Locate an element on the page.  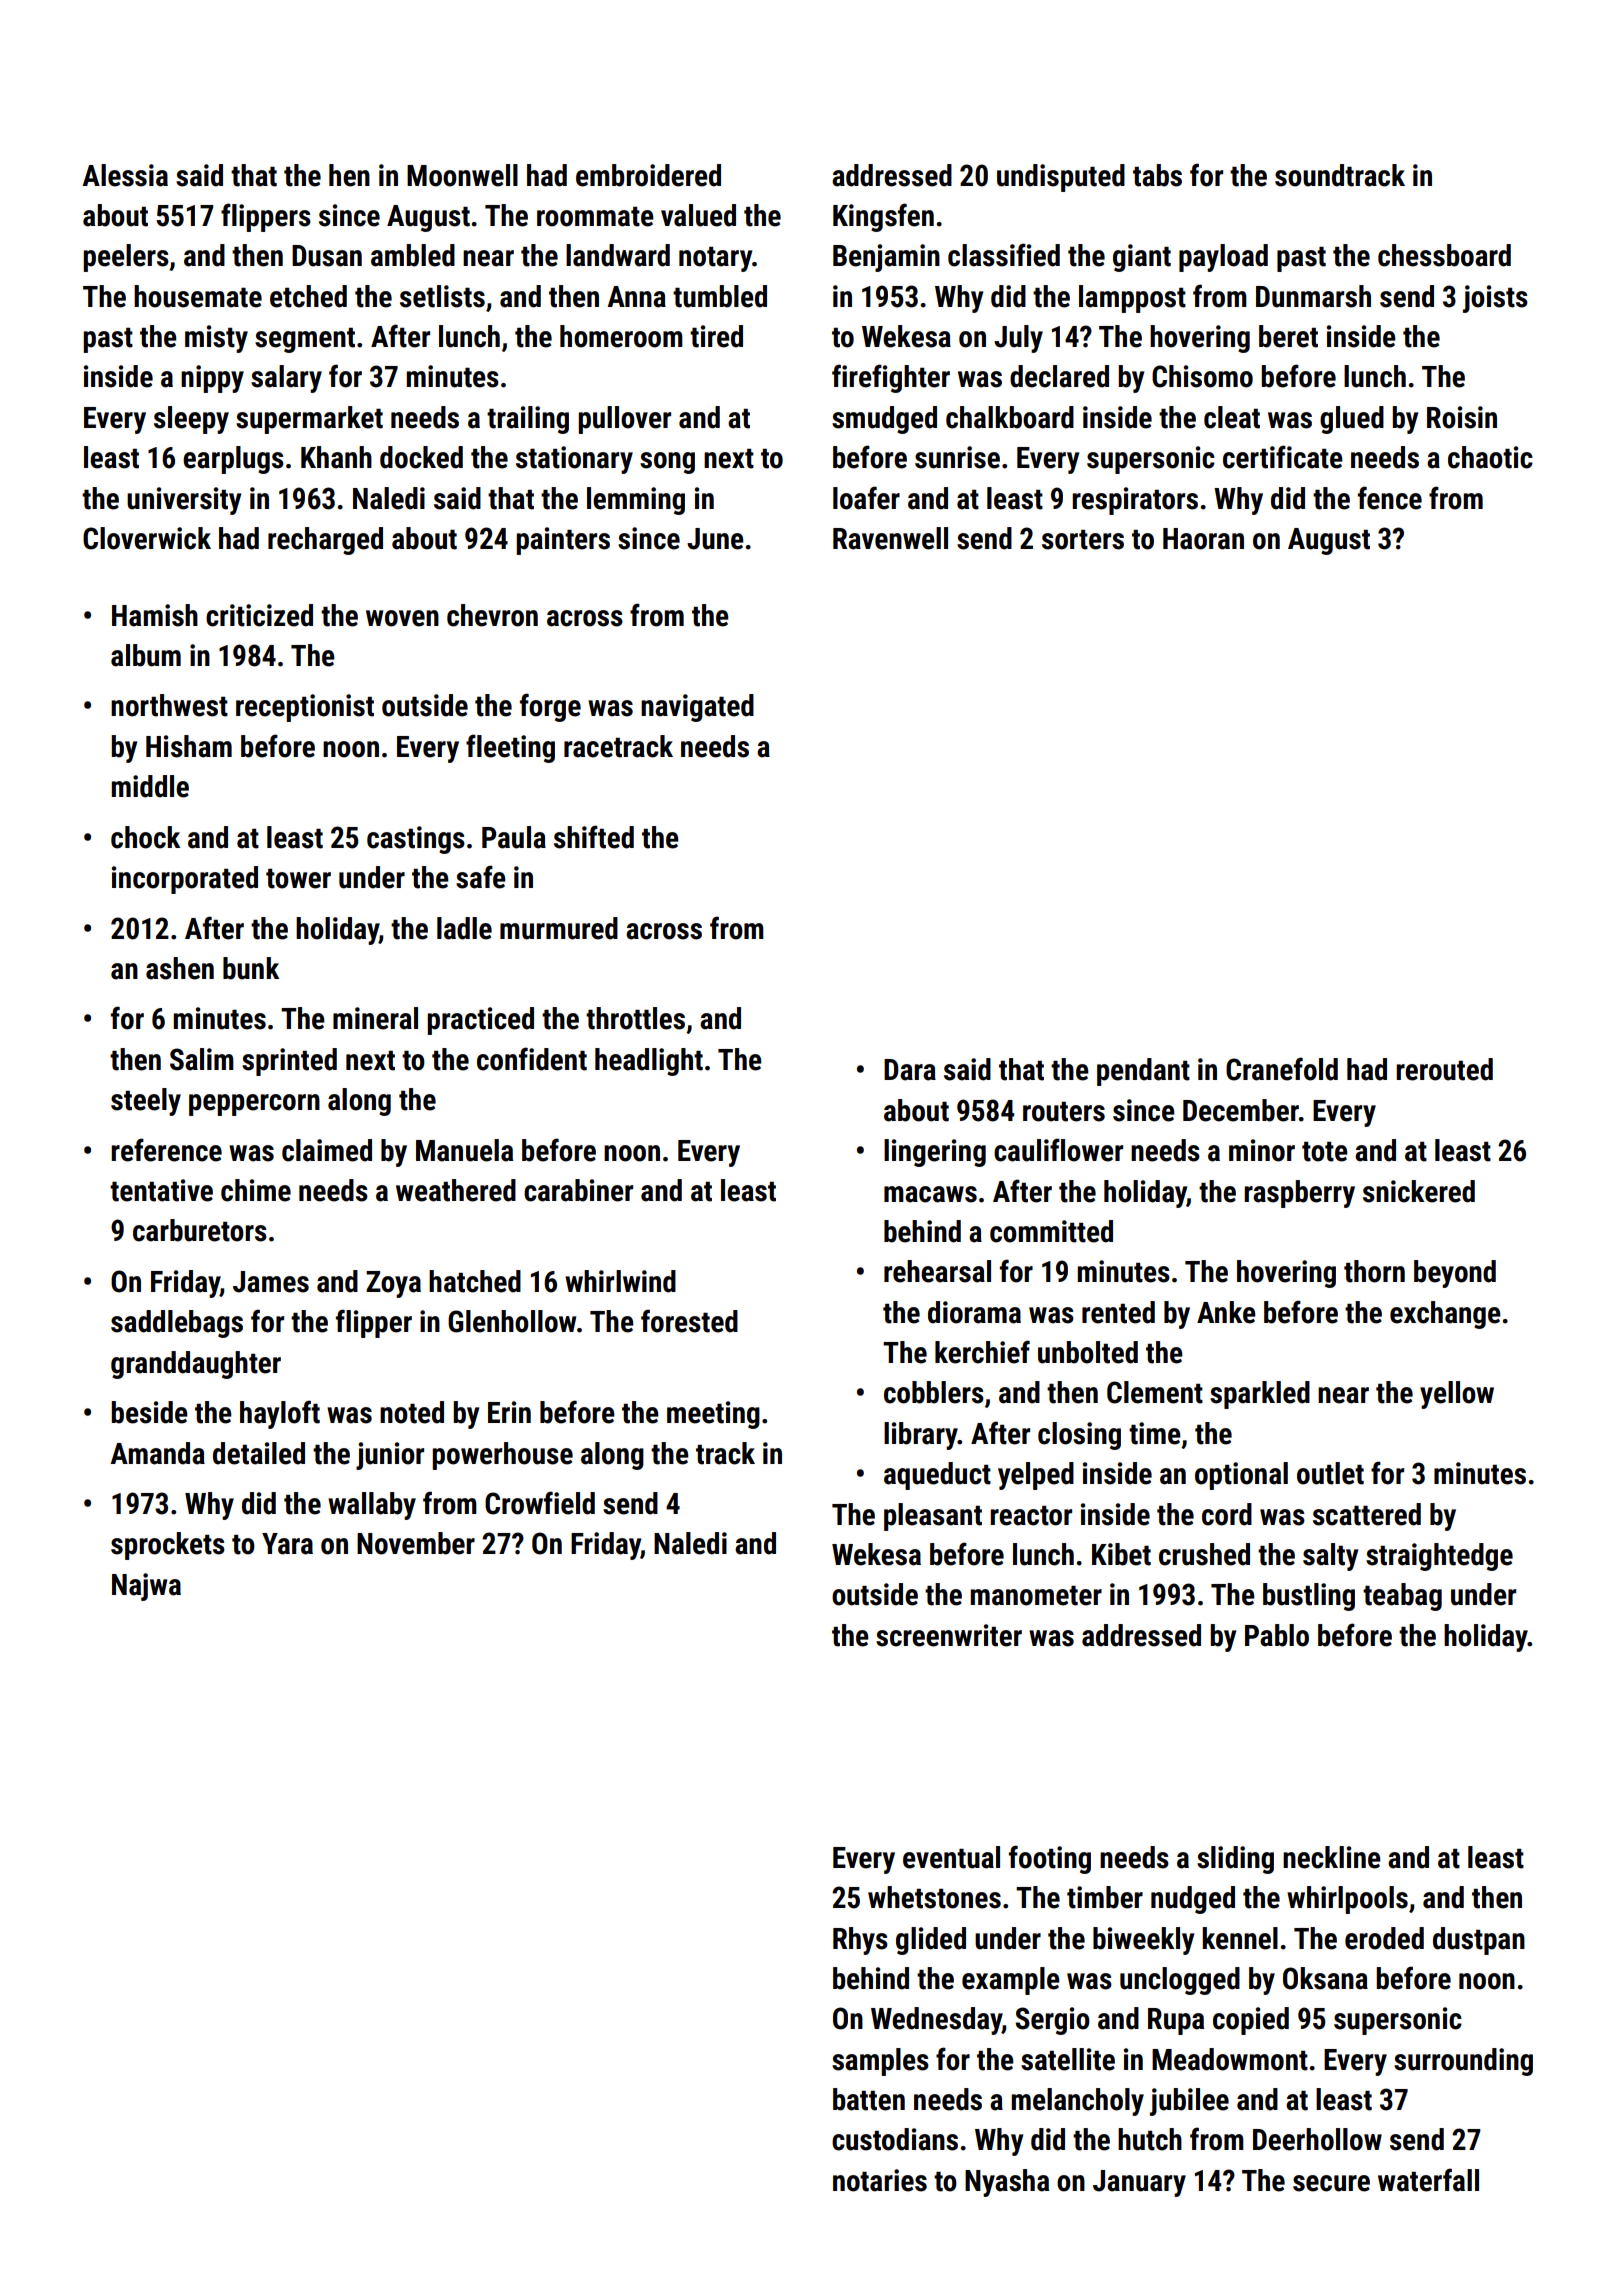
song is located at coordinates (667, 463).
